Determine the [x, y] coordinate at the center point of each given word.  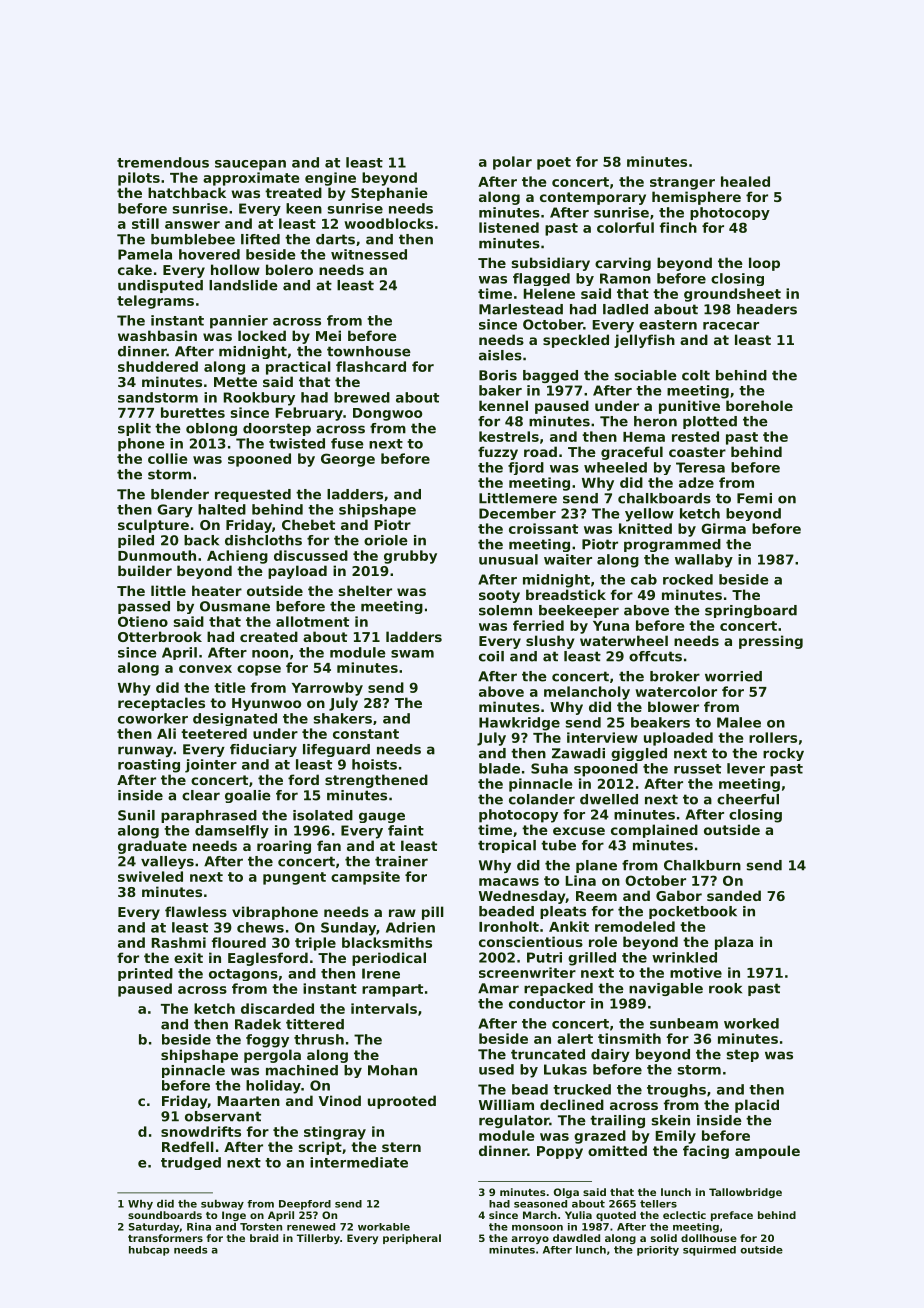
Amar [498, 988]
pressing [771, 642]
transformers [165, 1238]
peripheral [412, 1239]
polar [512, 163]
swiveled [150, 876]
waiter [568, 559]
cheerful [748, 799]
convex [205, 669]
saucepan [250, 165]
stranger [682, 183]
